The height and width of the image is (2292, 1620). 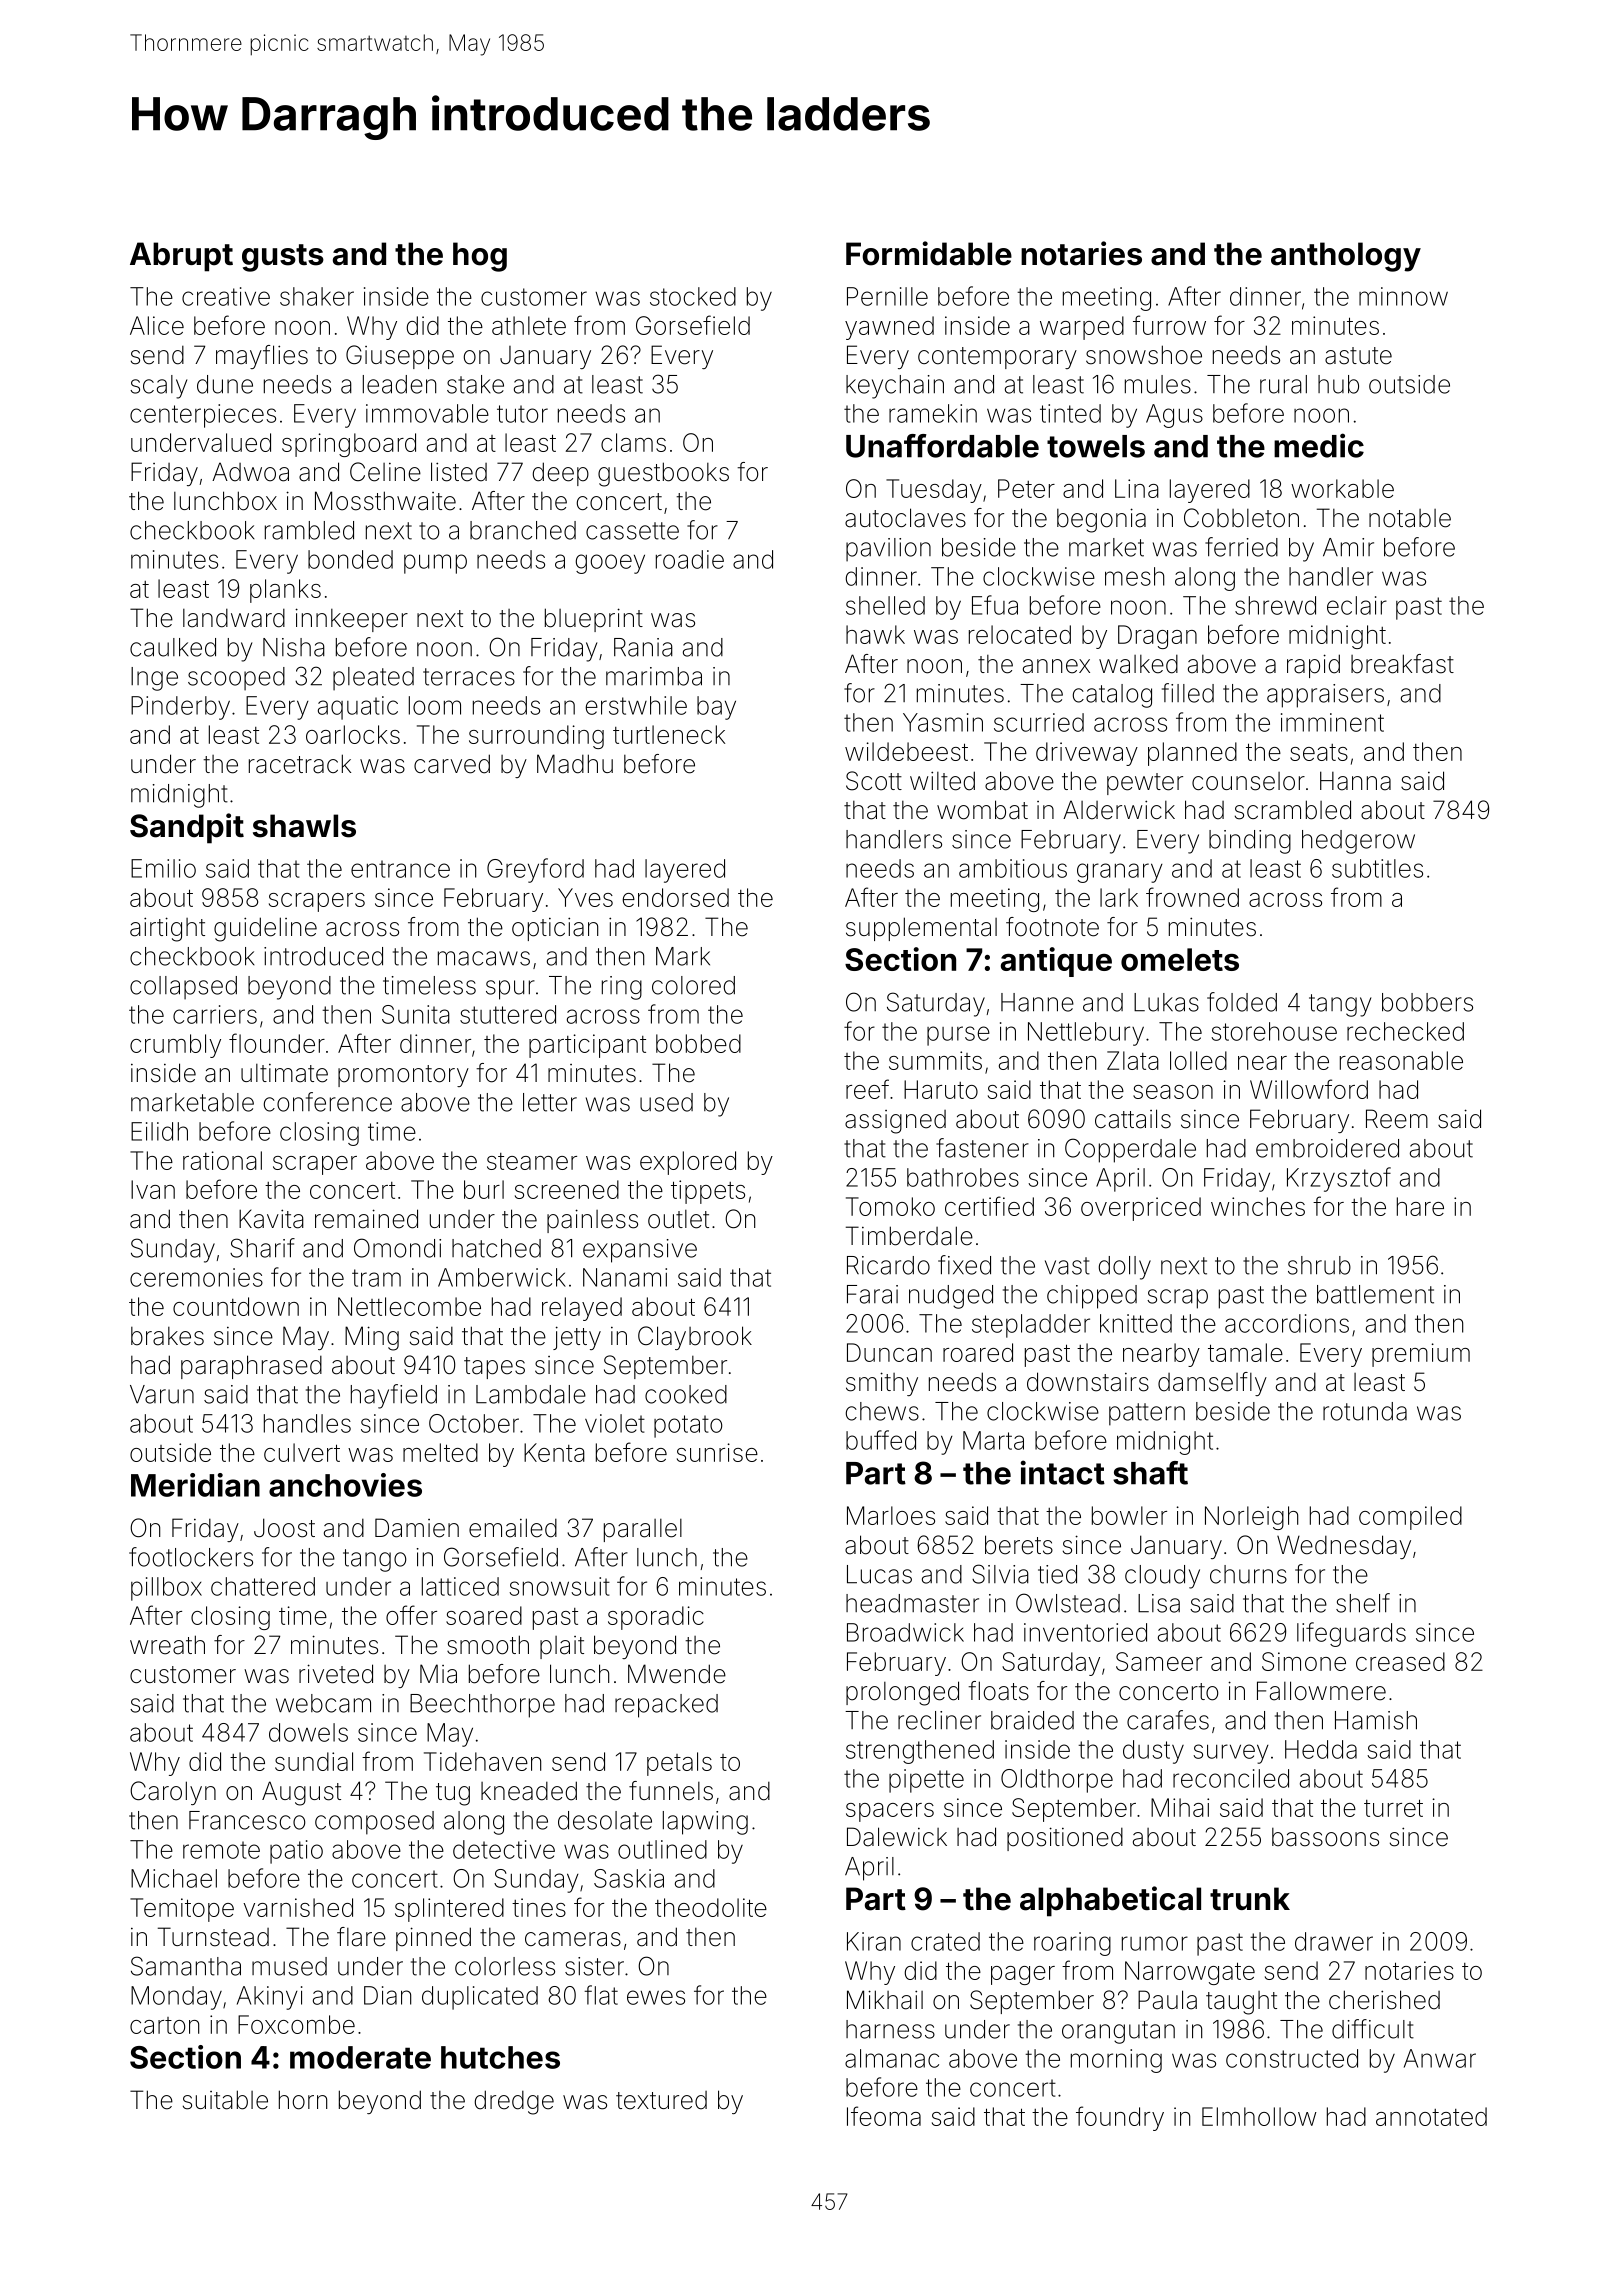 What do you see at coordinates (941, 1089) in the image?
I see `Haruto` at bounding box center [941, 1089].
